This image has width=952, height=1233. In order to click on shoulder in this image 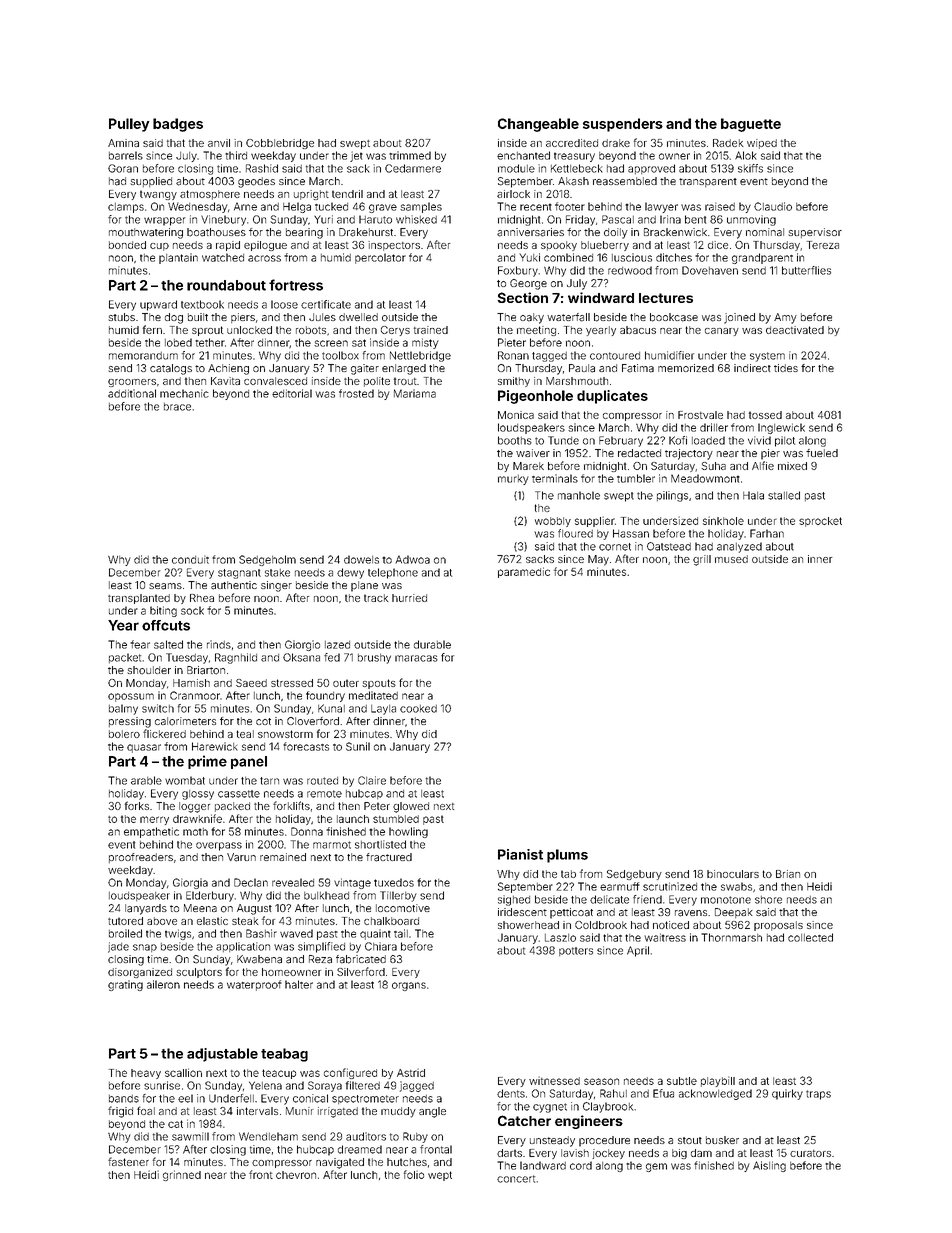, I will do `click(149, 670)`.
